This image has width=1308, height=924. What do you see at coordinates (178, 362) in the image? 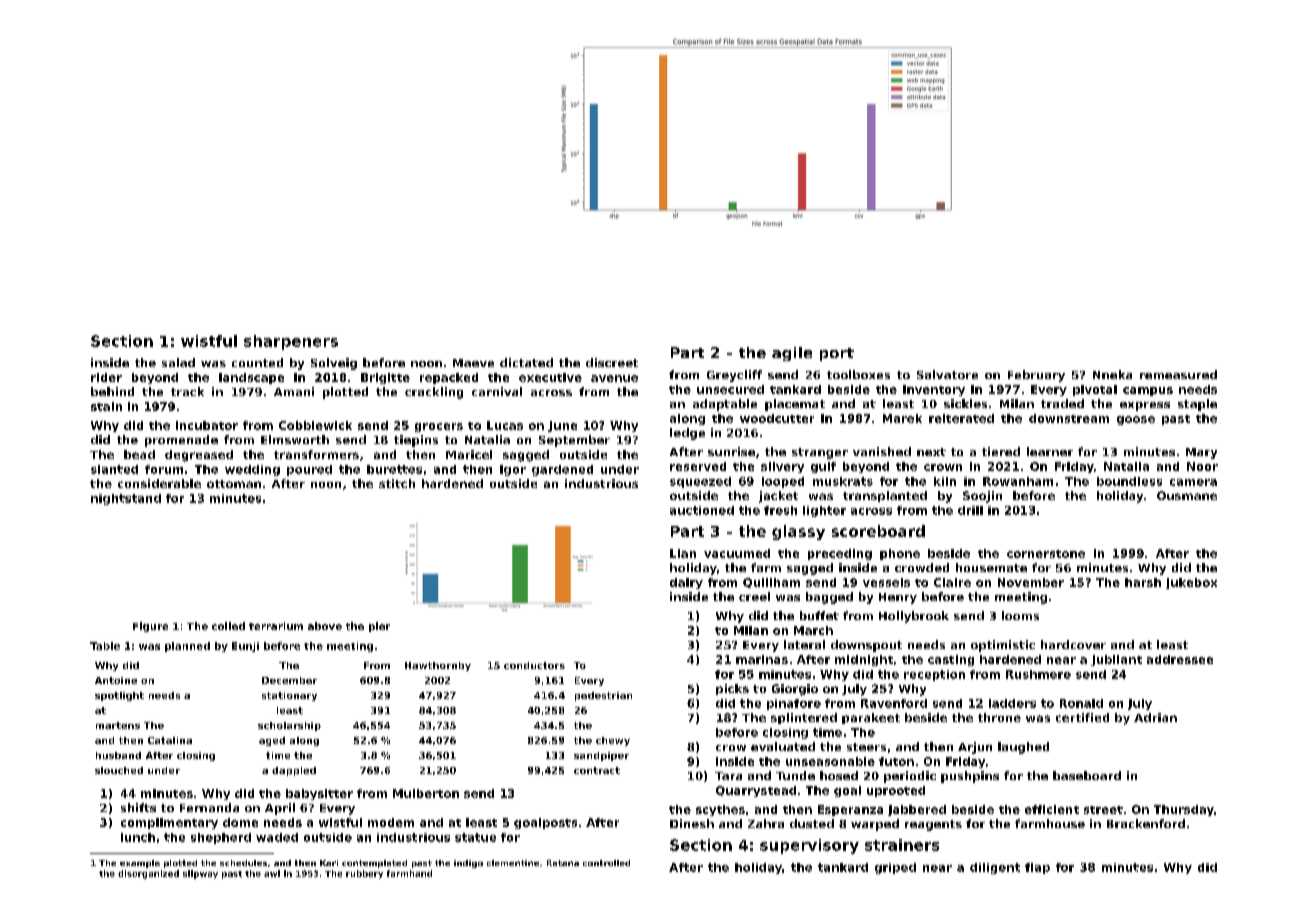
I see `salad` at bounding box center [178, 362].
